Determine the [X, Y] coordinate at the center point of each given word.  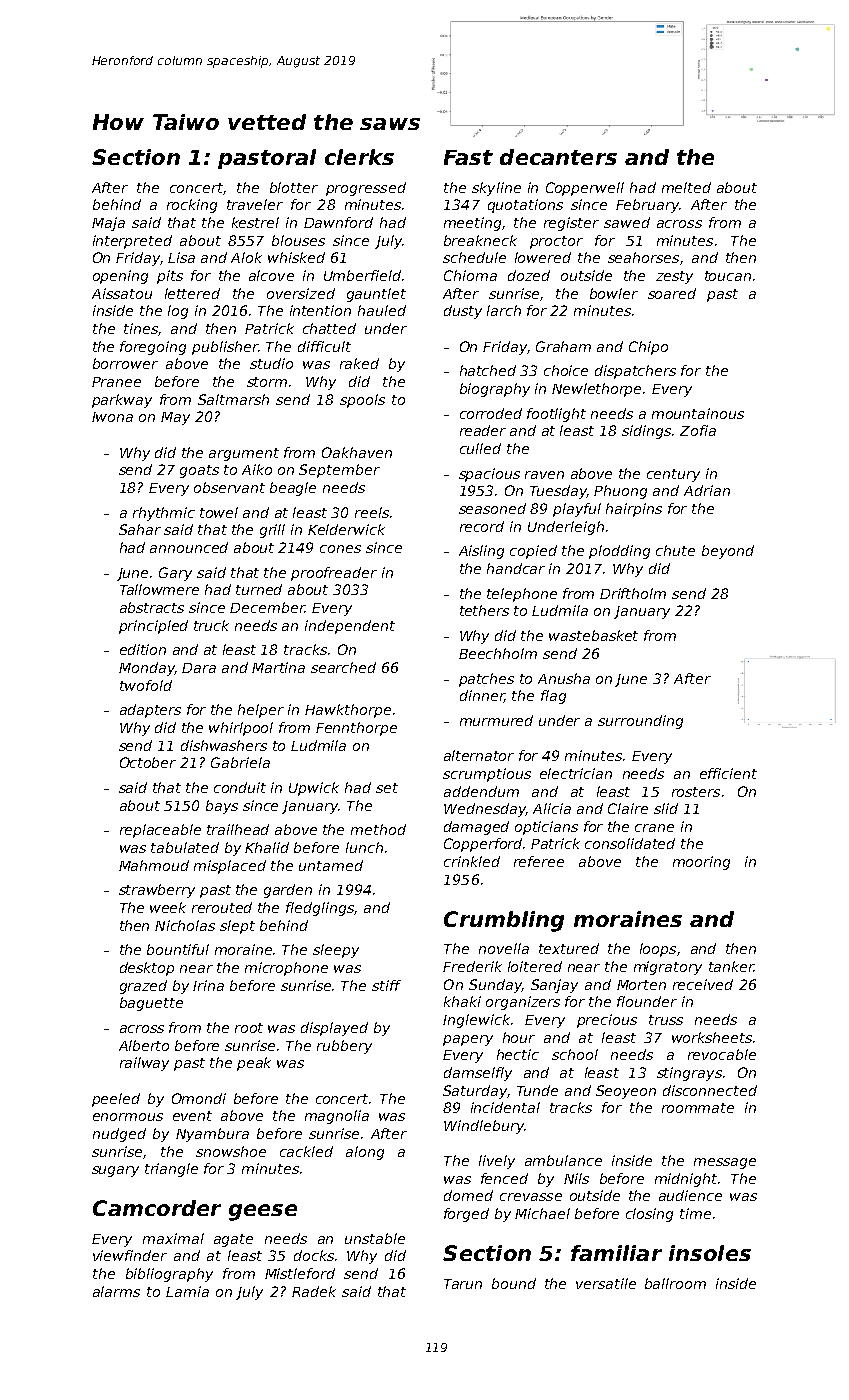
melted [686, 187]
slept [237, 927]
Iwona [112, 417]
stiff [386, 985]
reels [372, 512]
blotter [294, 187]
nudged [119, 1135]
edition [143, 649]
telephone [522, 595]
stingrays [689, 1074]
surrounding [640, 722]
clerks [359, 157]
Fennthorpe [356, 729]
